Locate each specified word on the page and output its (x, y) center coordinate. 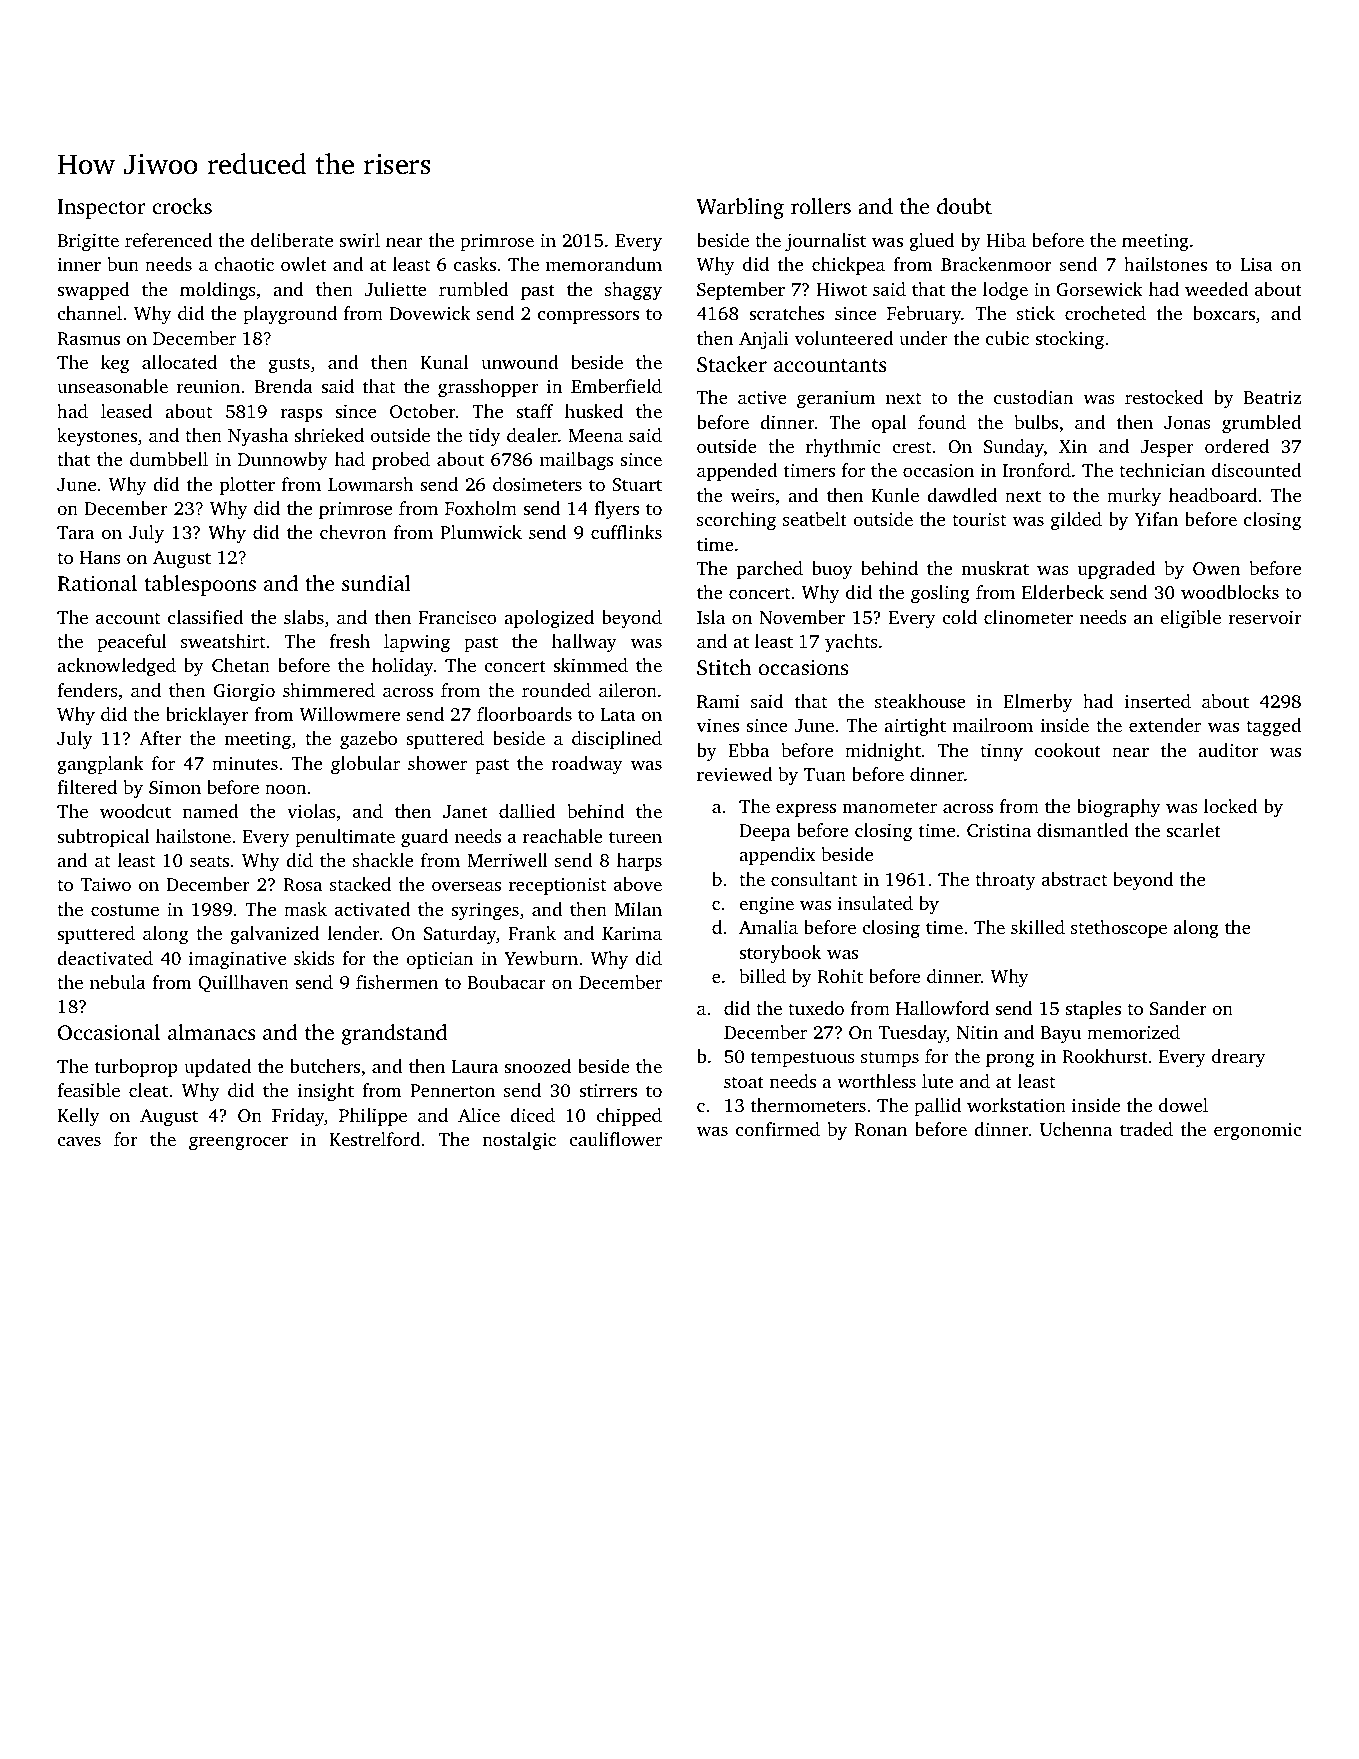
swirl (360, 240)
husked (594, 411)
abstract (1074, 879)
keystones (97, 437)
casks (475, 264)
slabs (304, 617)
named (210, 811)
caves (79, 1141)
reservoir (1265, 617)
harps (639, 862)
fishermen (397, 982)
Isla (711, 617)
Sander (1178, 1008)
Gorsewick (1100, 289)
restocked (1164, 397)
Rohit (840, 976)
